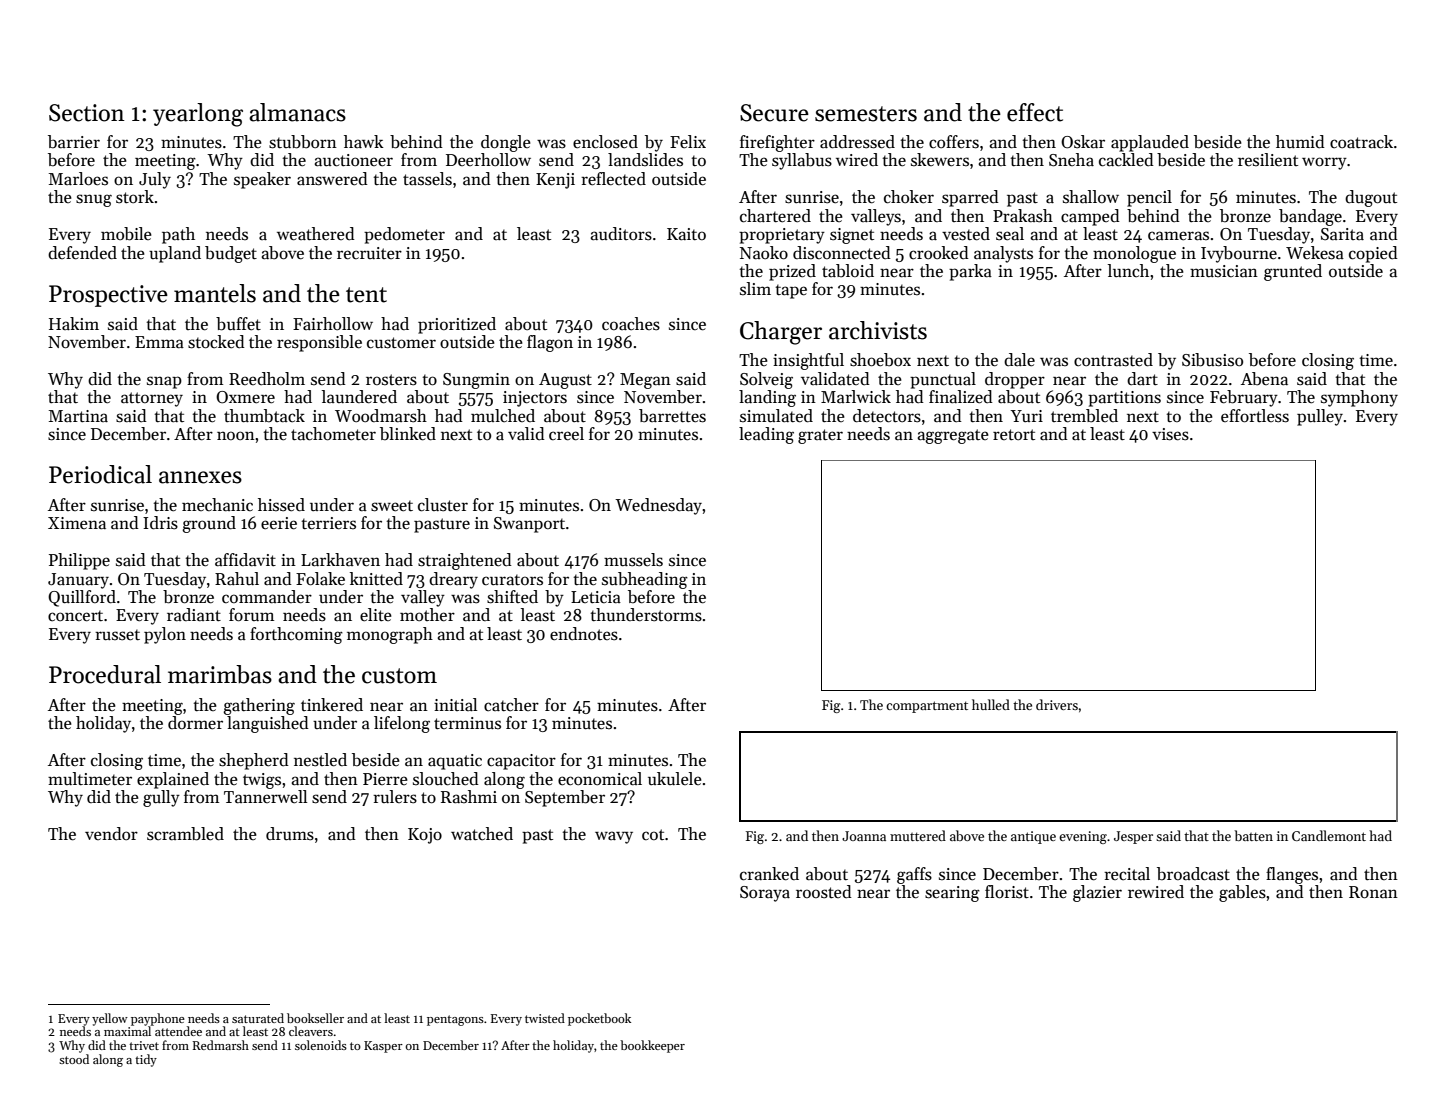  Describe the element at coordinates (1224, 271) in the screenshot. I see `musician` at that location.
